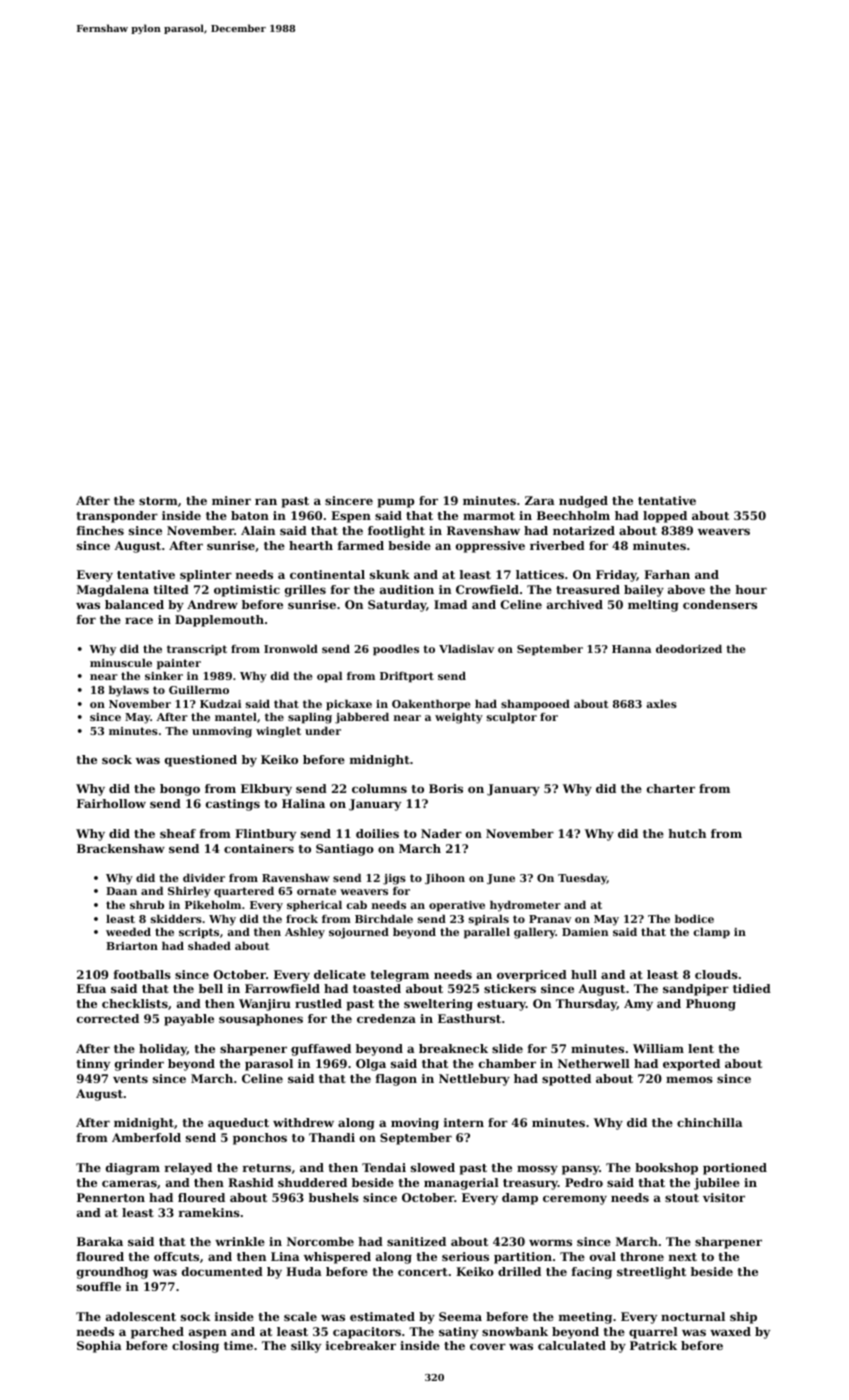 This page has height=1400, width=849. I want to click on spotted, so click(566, 1080).
